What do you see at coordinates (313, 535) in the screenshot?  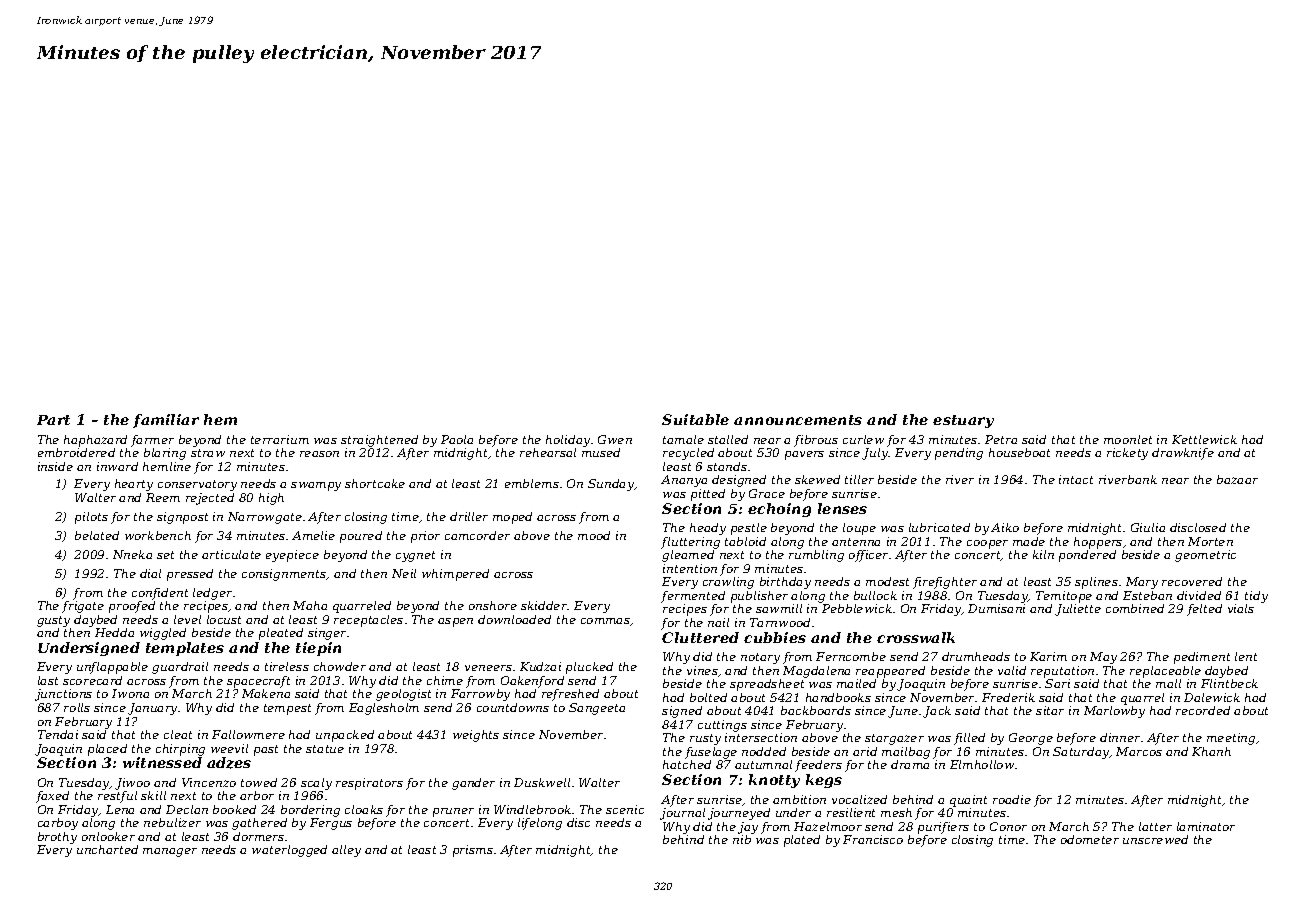 I see `Amelie` at bounding box center [313, 535].
